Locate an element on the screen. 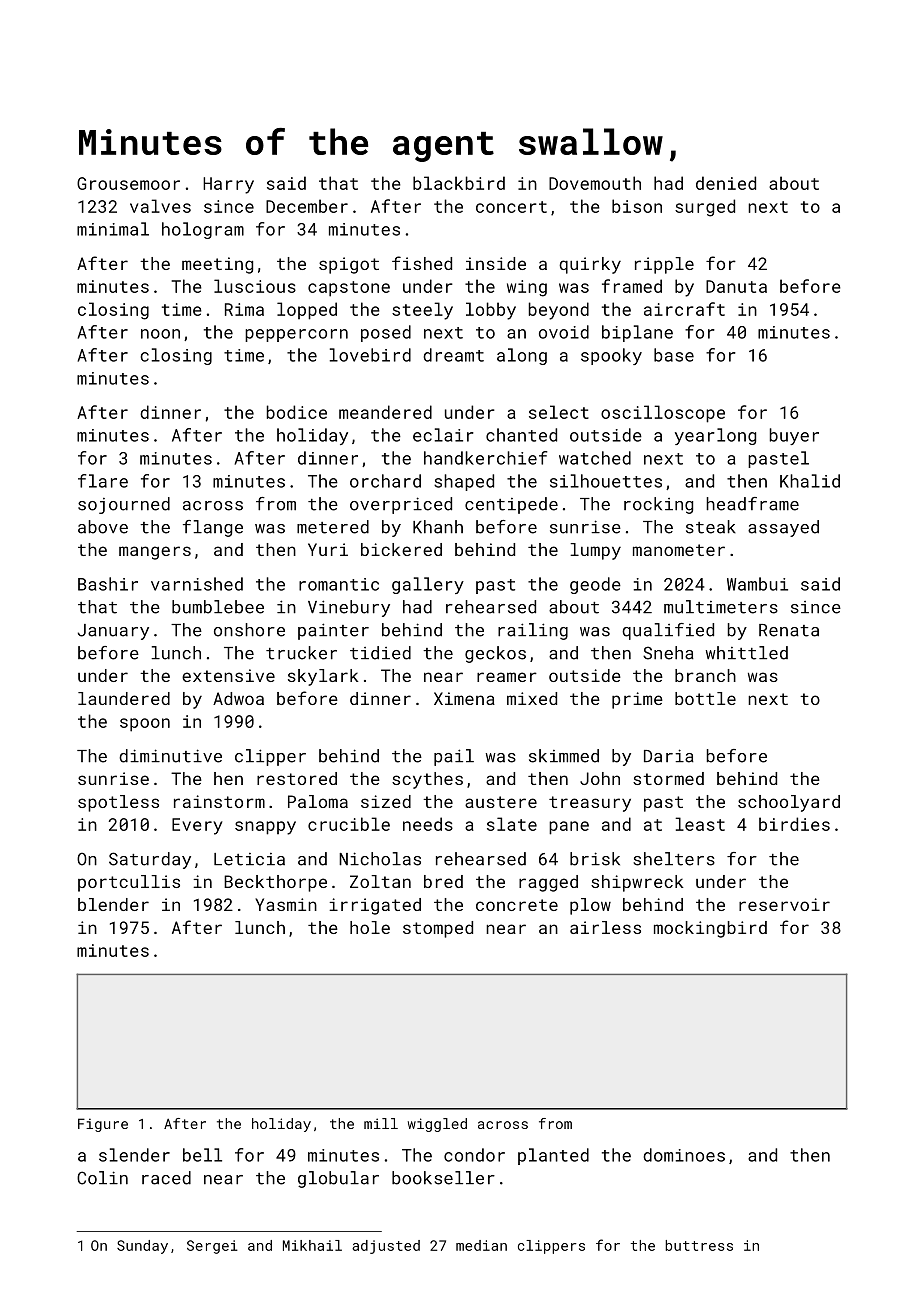 Image resolution: width=924 pixels, height=1308 pixels. blackbird is located at coordinates (459, 183).
